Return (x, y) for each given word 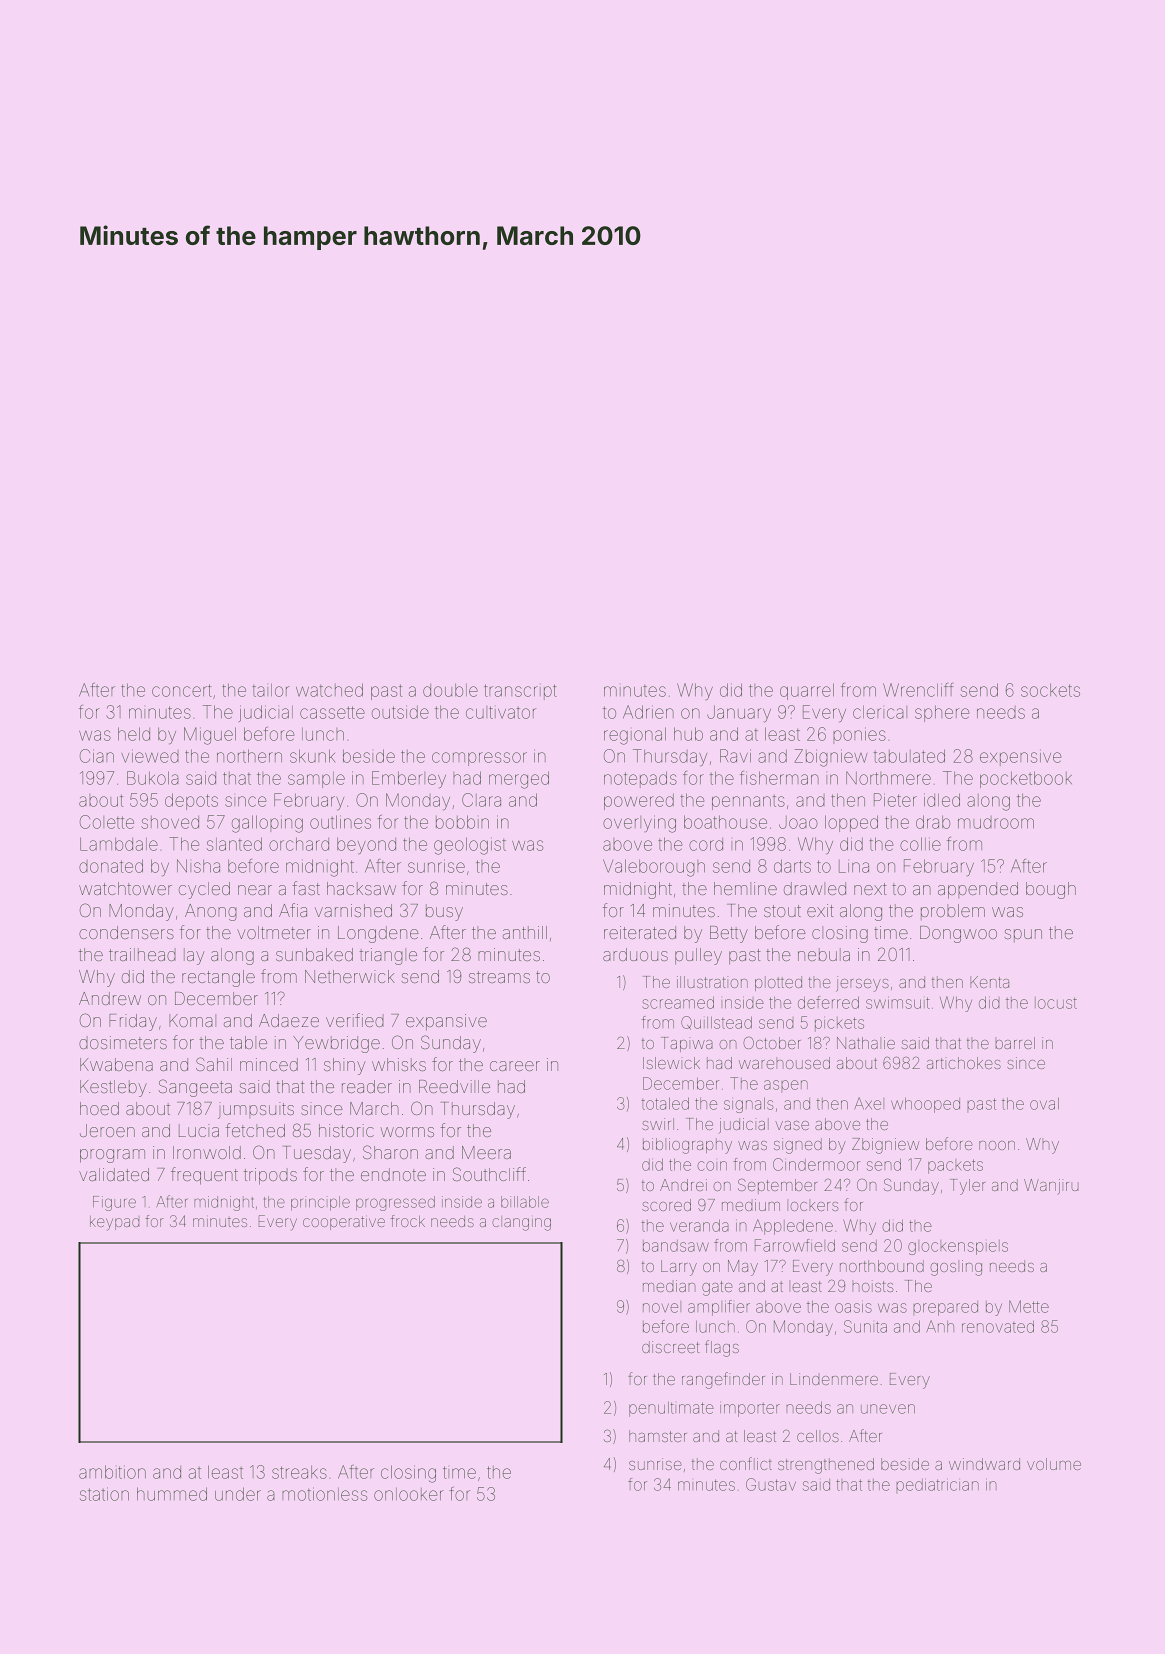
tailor (270, 690)
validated (114, 1174)
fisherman (779, 778)
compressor (479, 759)
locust (1056, 1003)
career (515, 1066)
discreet (670, 1347)
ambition (112, 1472)
